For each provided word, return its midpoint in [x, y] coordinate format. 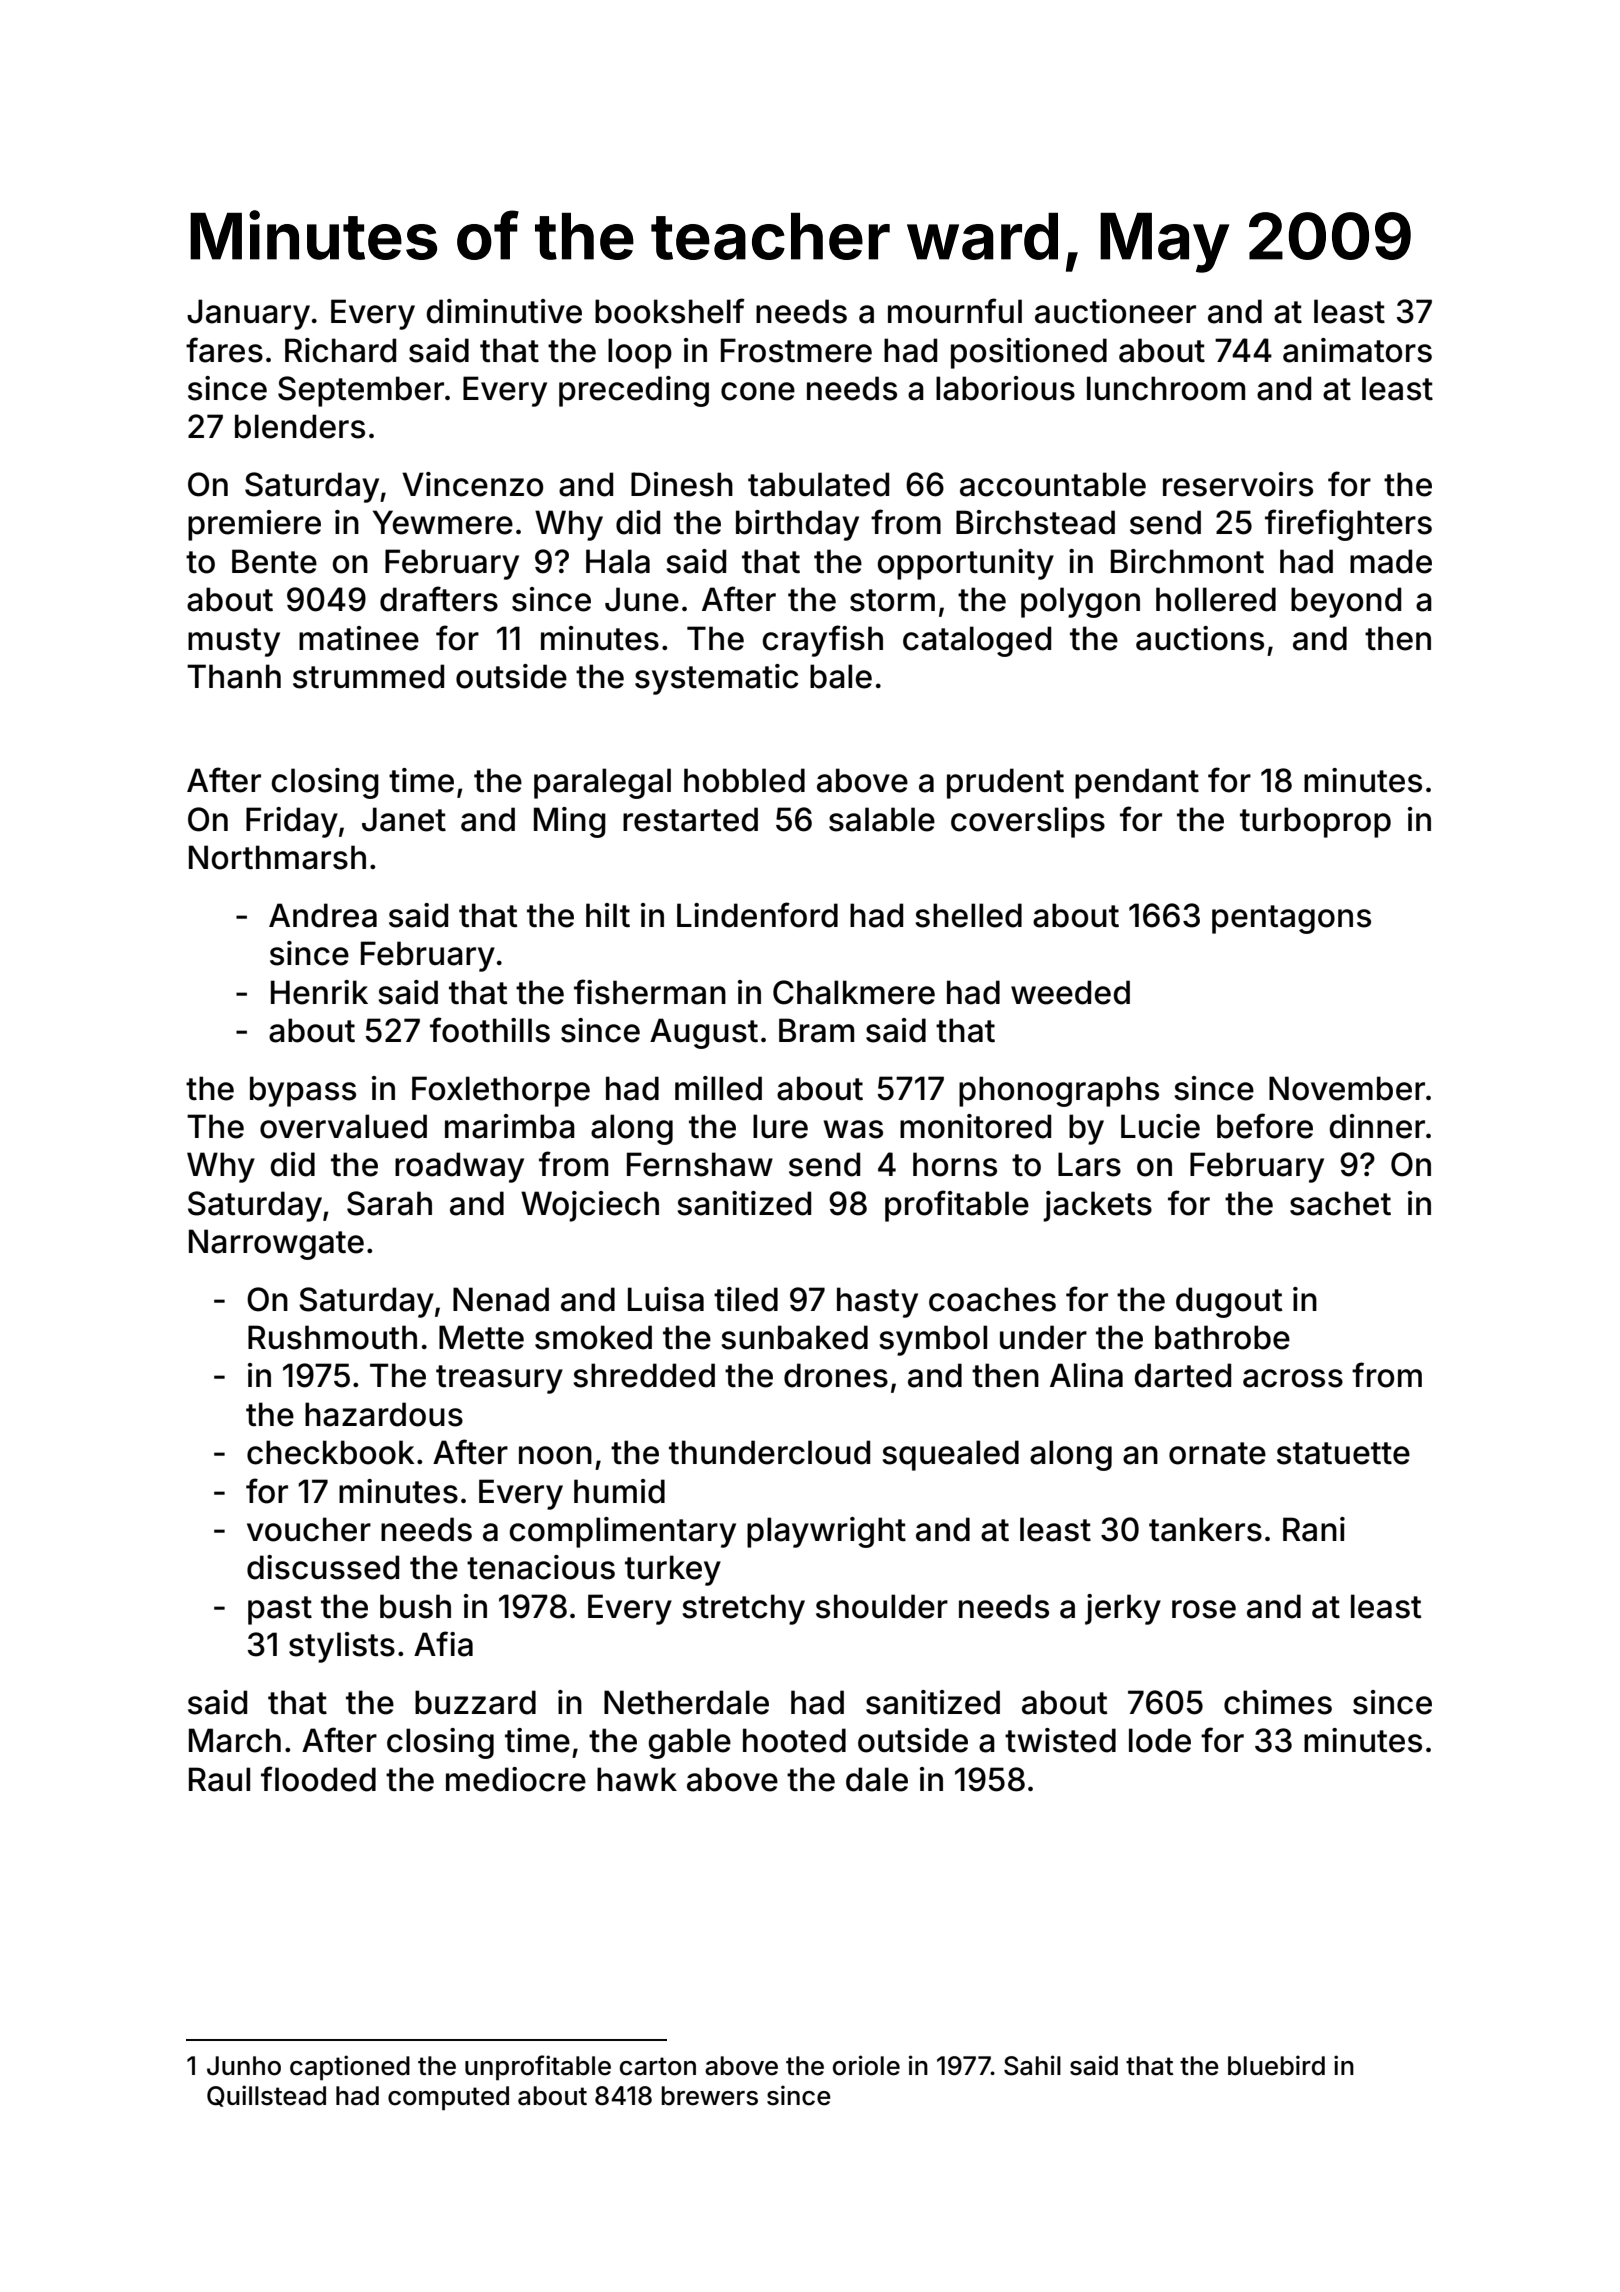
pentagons [1291, 919]
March [235, 1740]
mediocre [516, 1779]
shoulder [882, 1606]
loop [640, 353]
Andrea [323, 915]
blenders [300, 426]
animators [1357, 350]
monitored [975, 1126]
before [1265, 1126]
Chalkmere [854, 992]
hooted [794, 1740]
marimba [510, 1126]
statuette [1343, 1453]
